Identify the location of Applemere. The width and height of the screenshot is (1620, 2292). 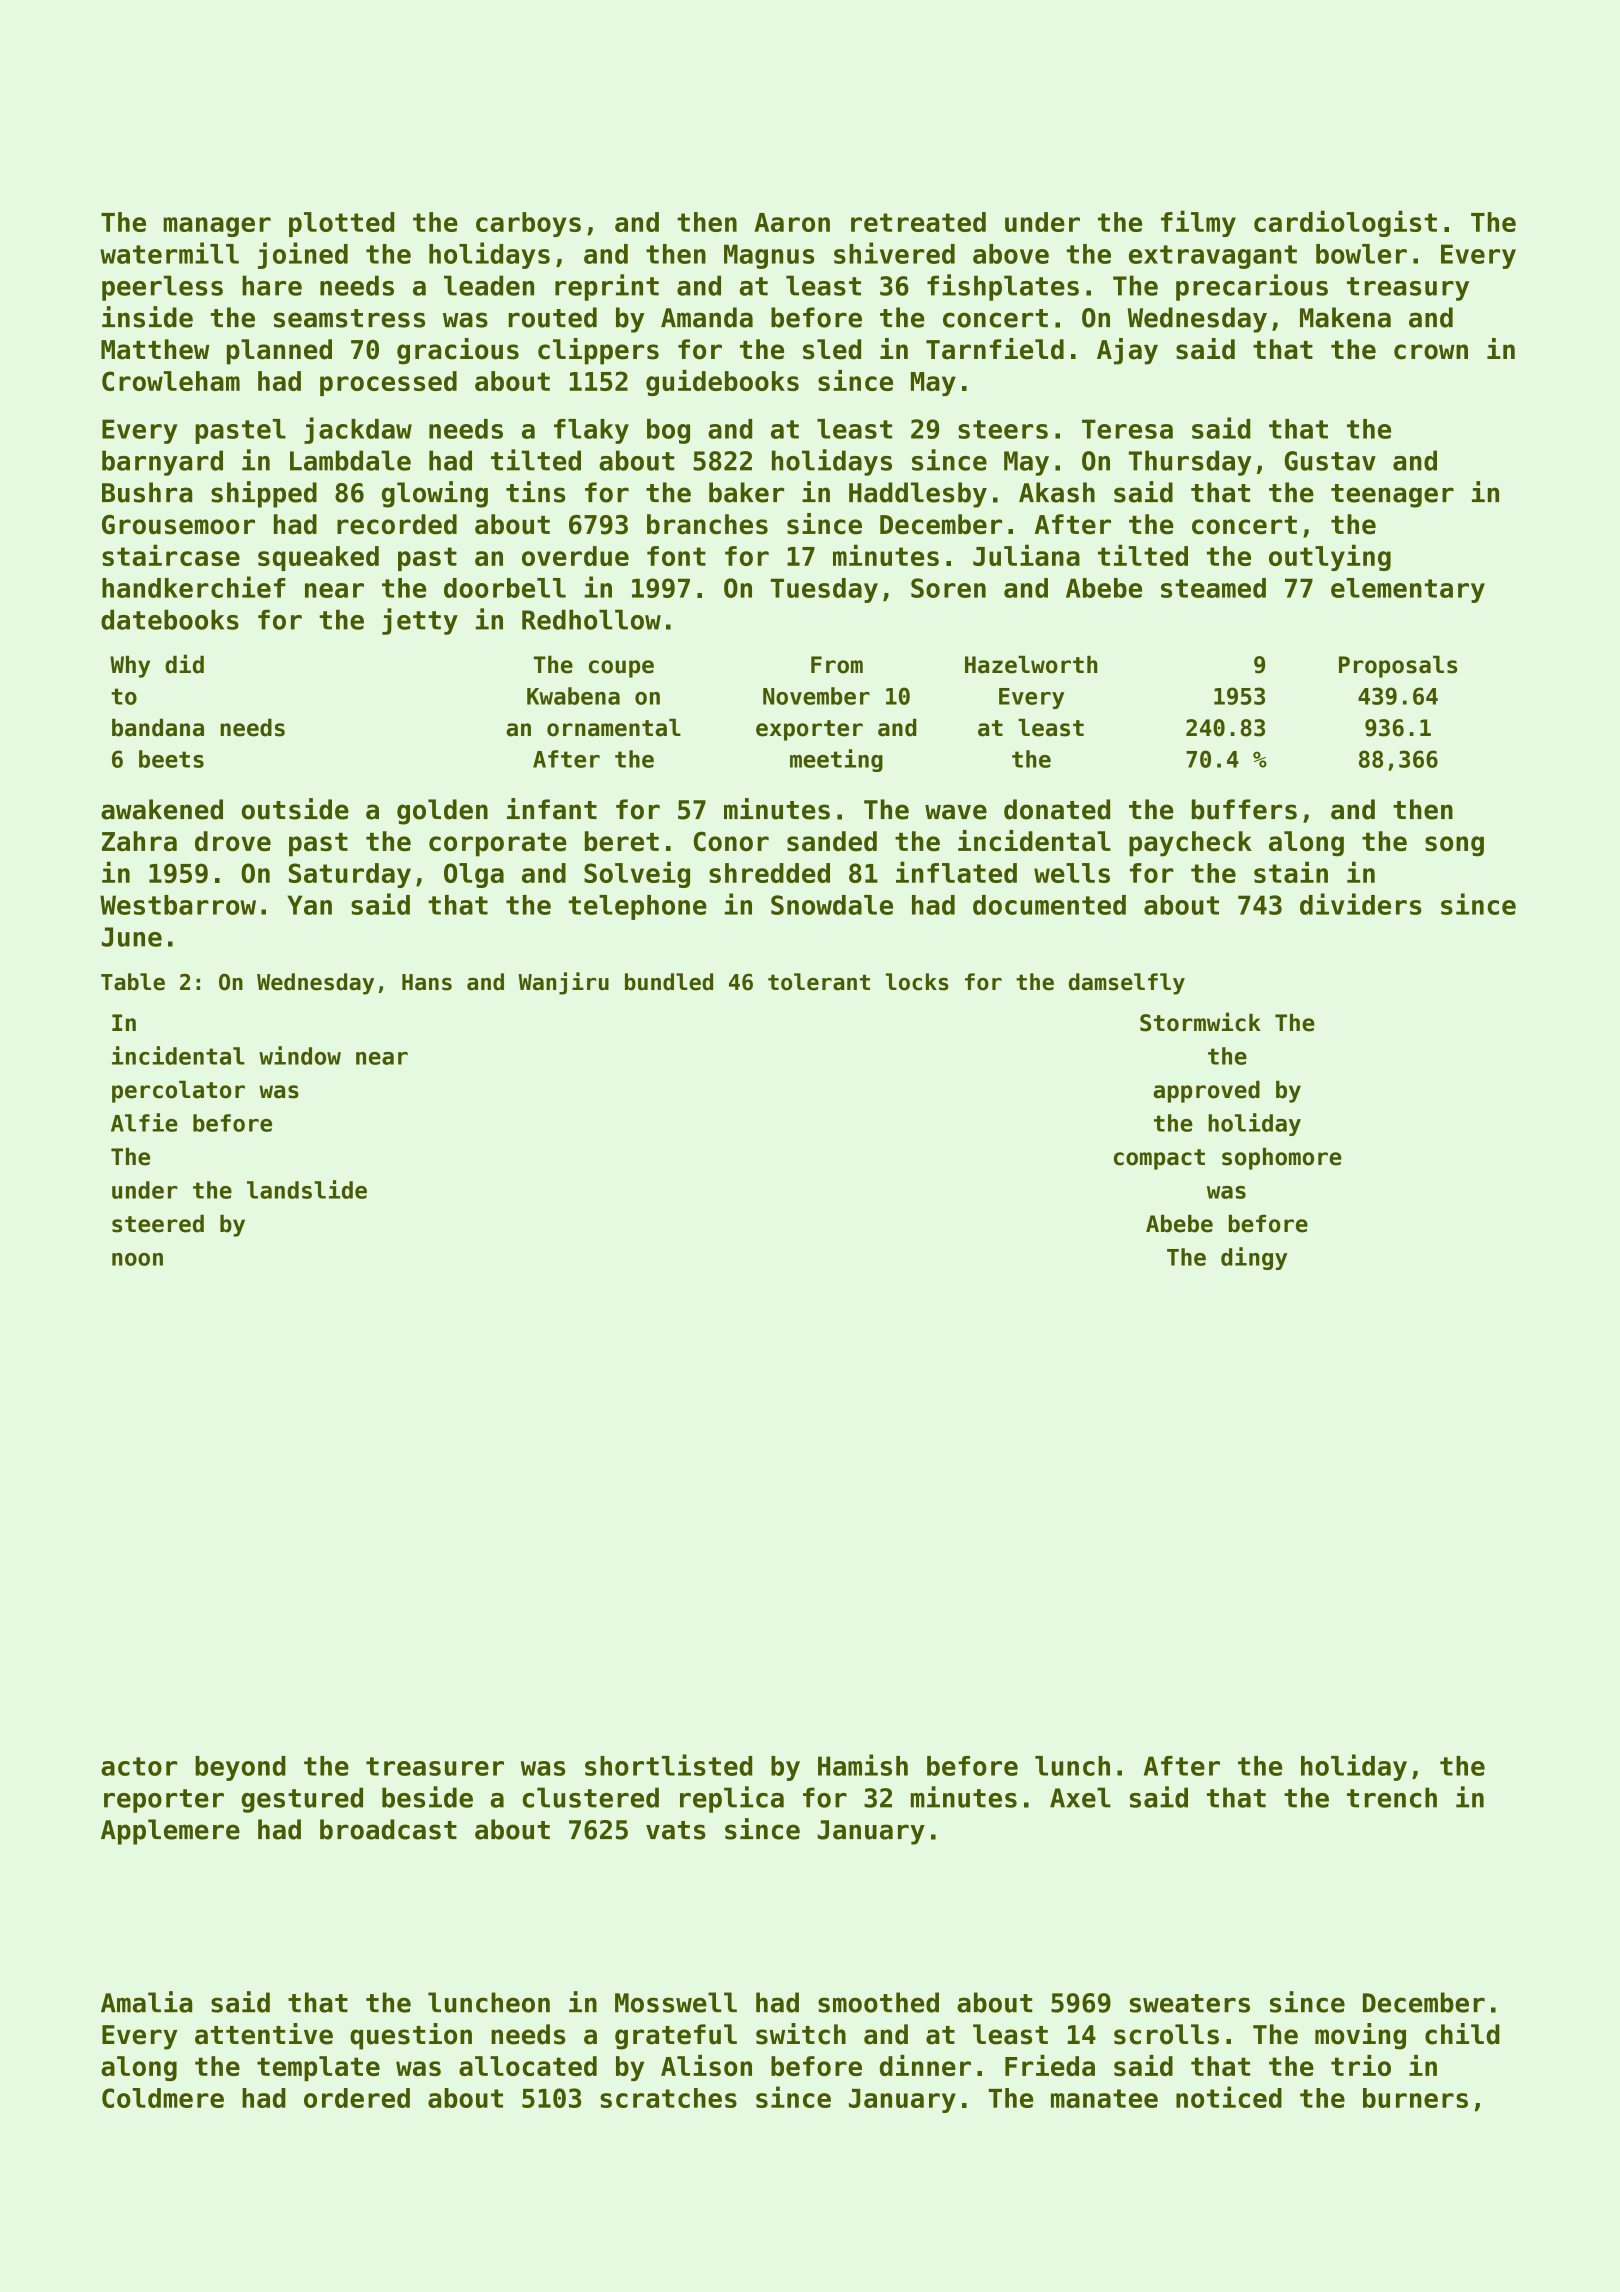
(170, 1832).
